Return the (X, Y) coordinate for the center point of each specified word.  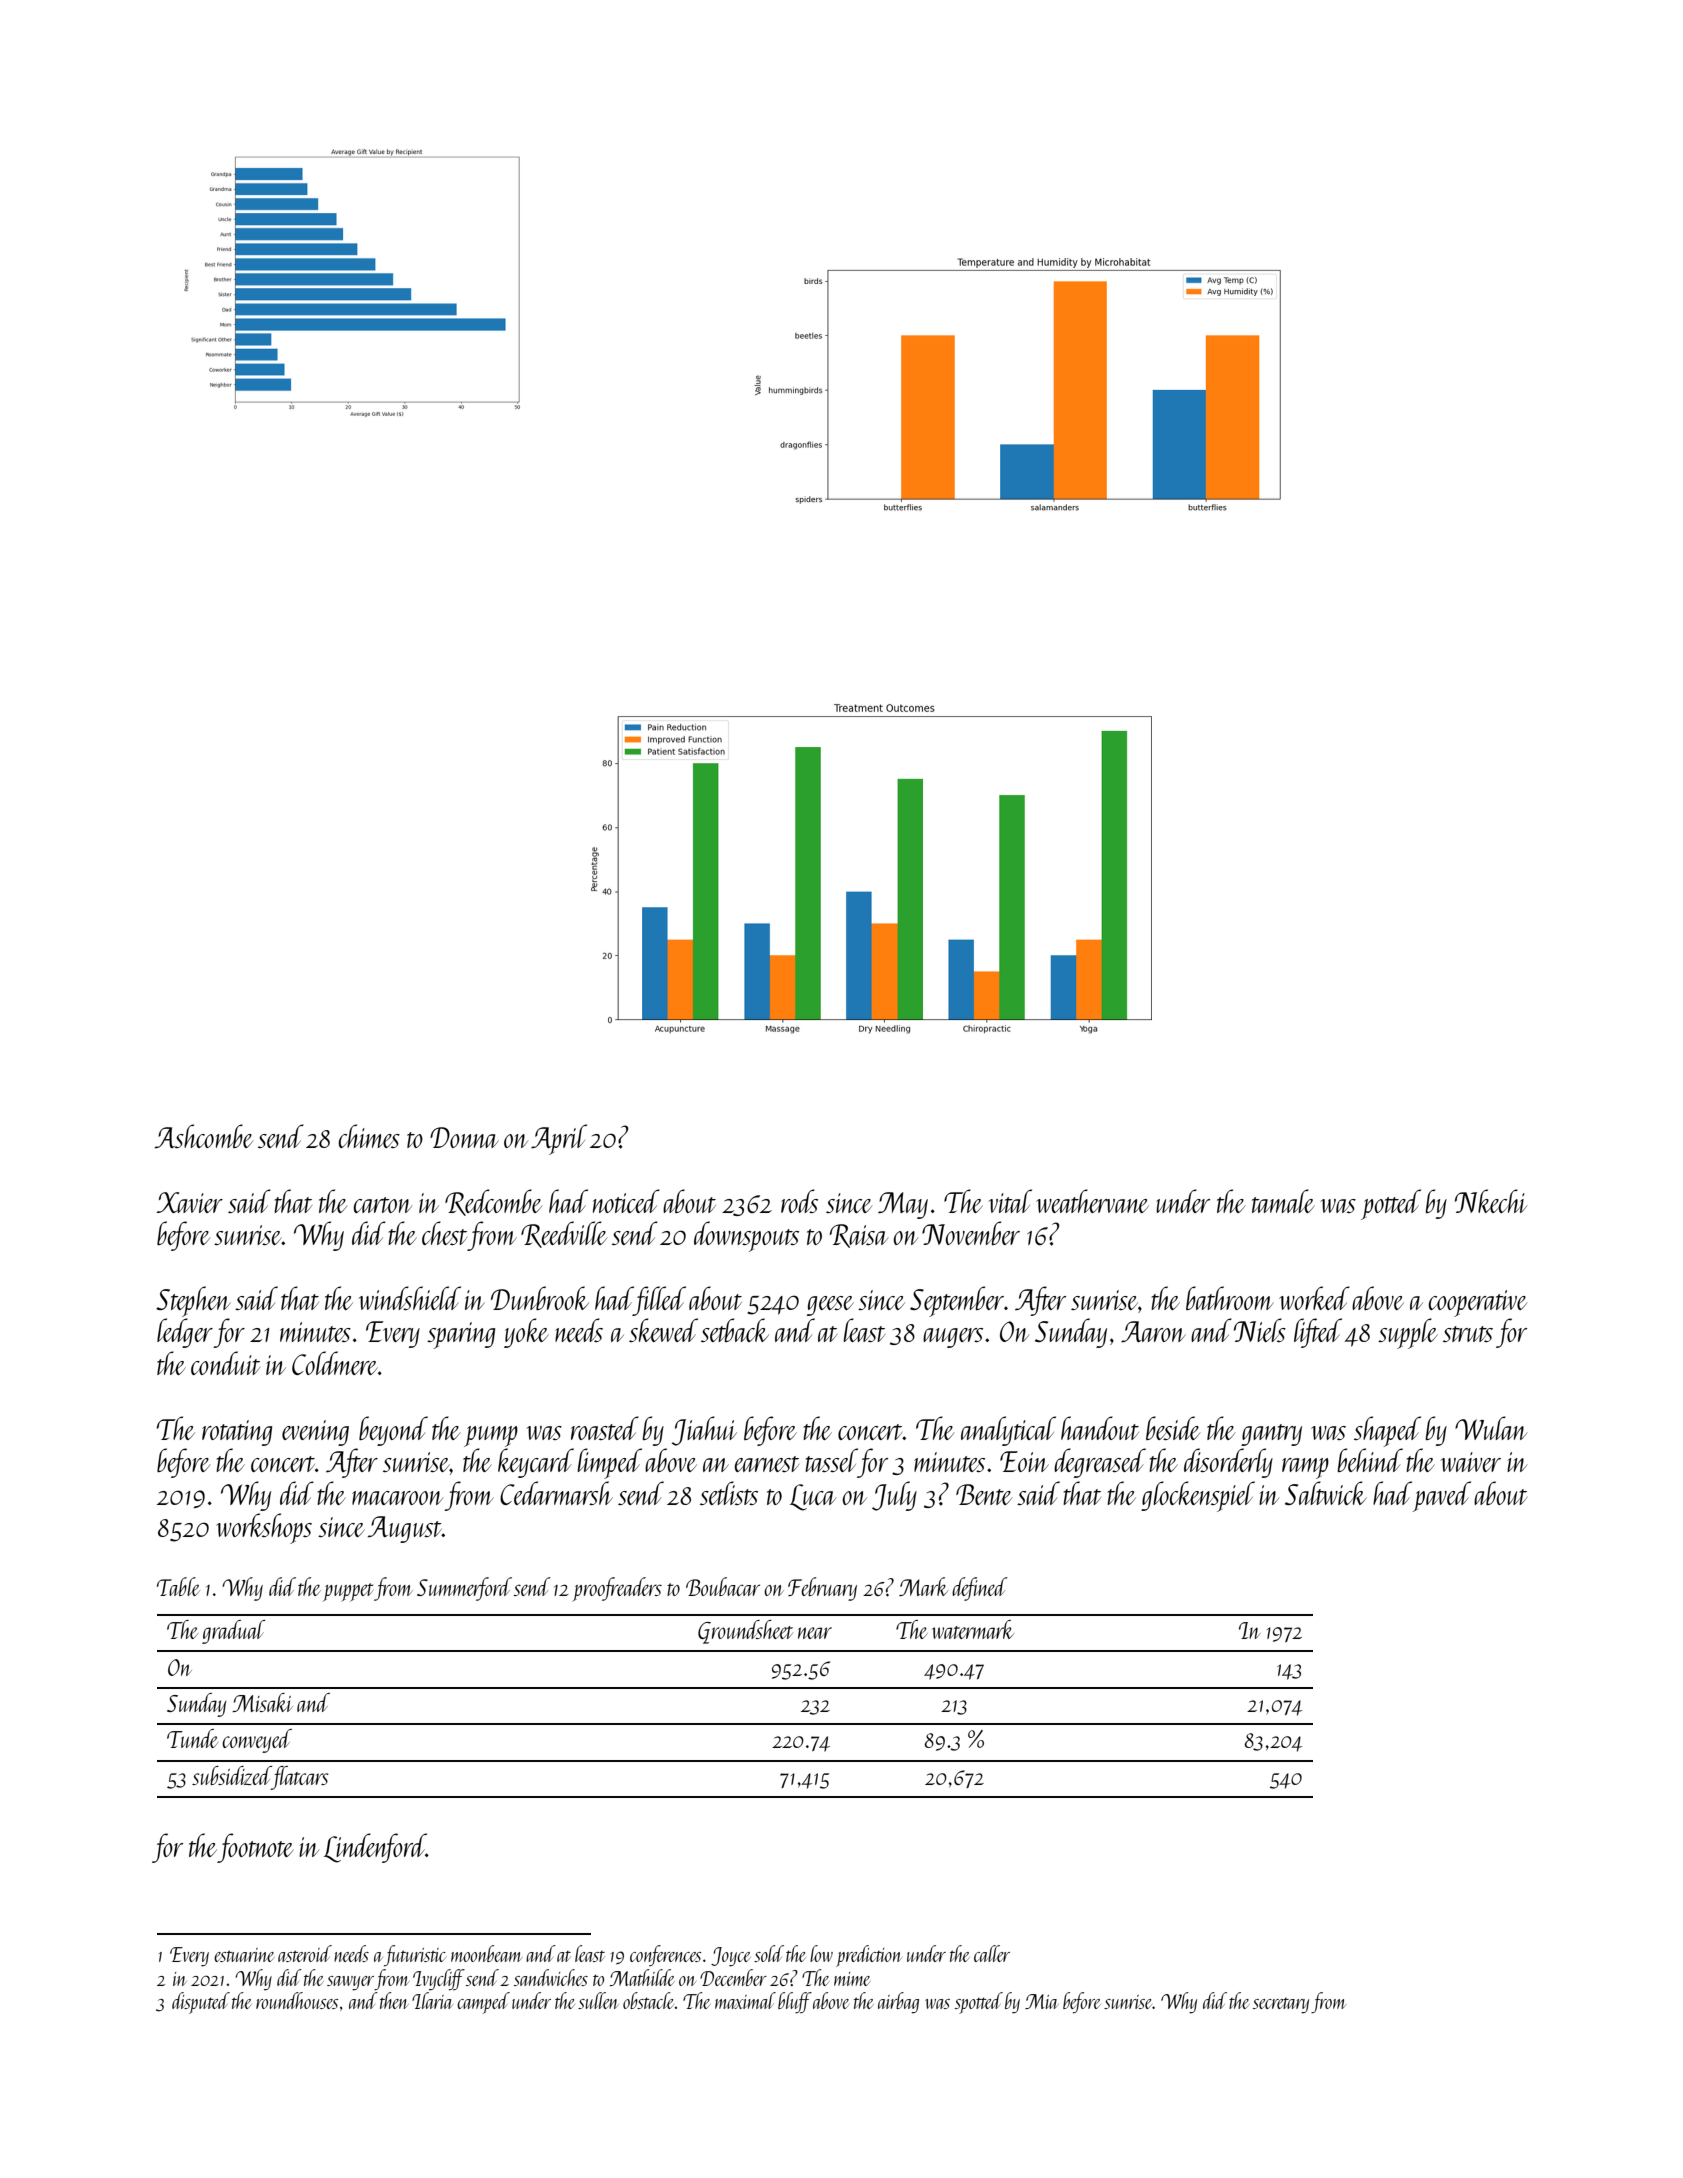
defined (980, 1589)
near (815, 1633)
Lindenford (375, 1848)
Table (178, 1586)
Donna (464, 1137)
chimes (369, 1136)
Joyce (731, 1957)
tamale (1283, 1201)
